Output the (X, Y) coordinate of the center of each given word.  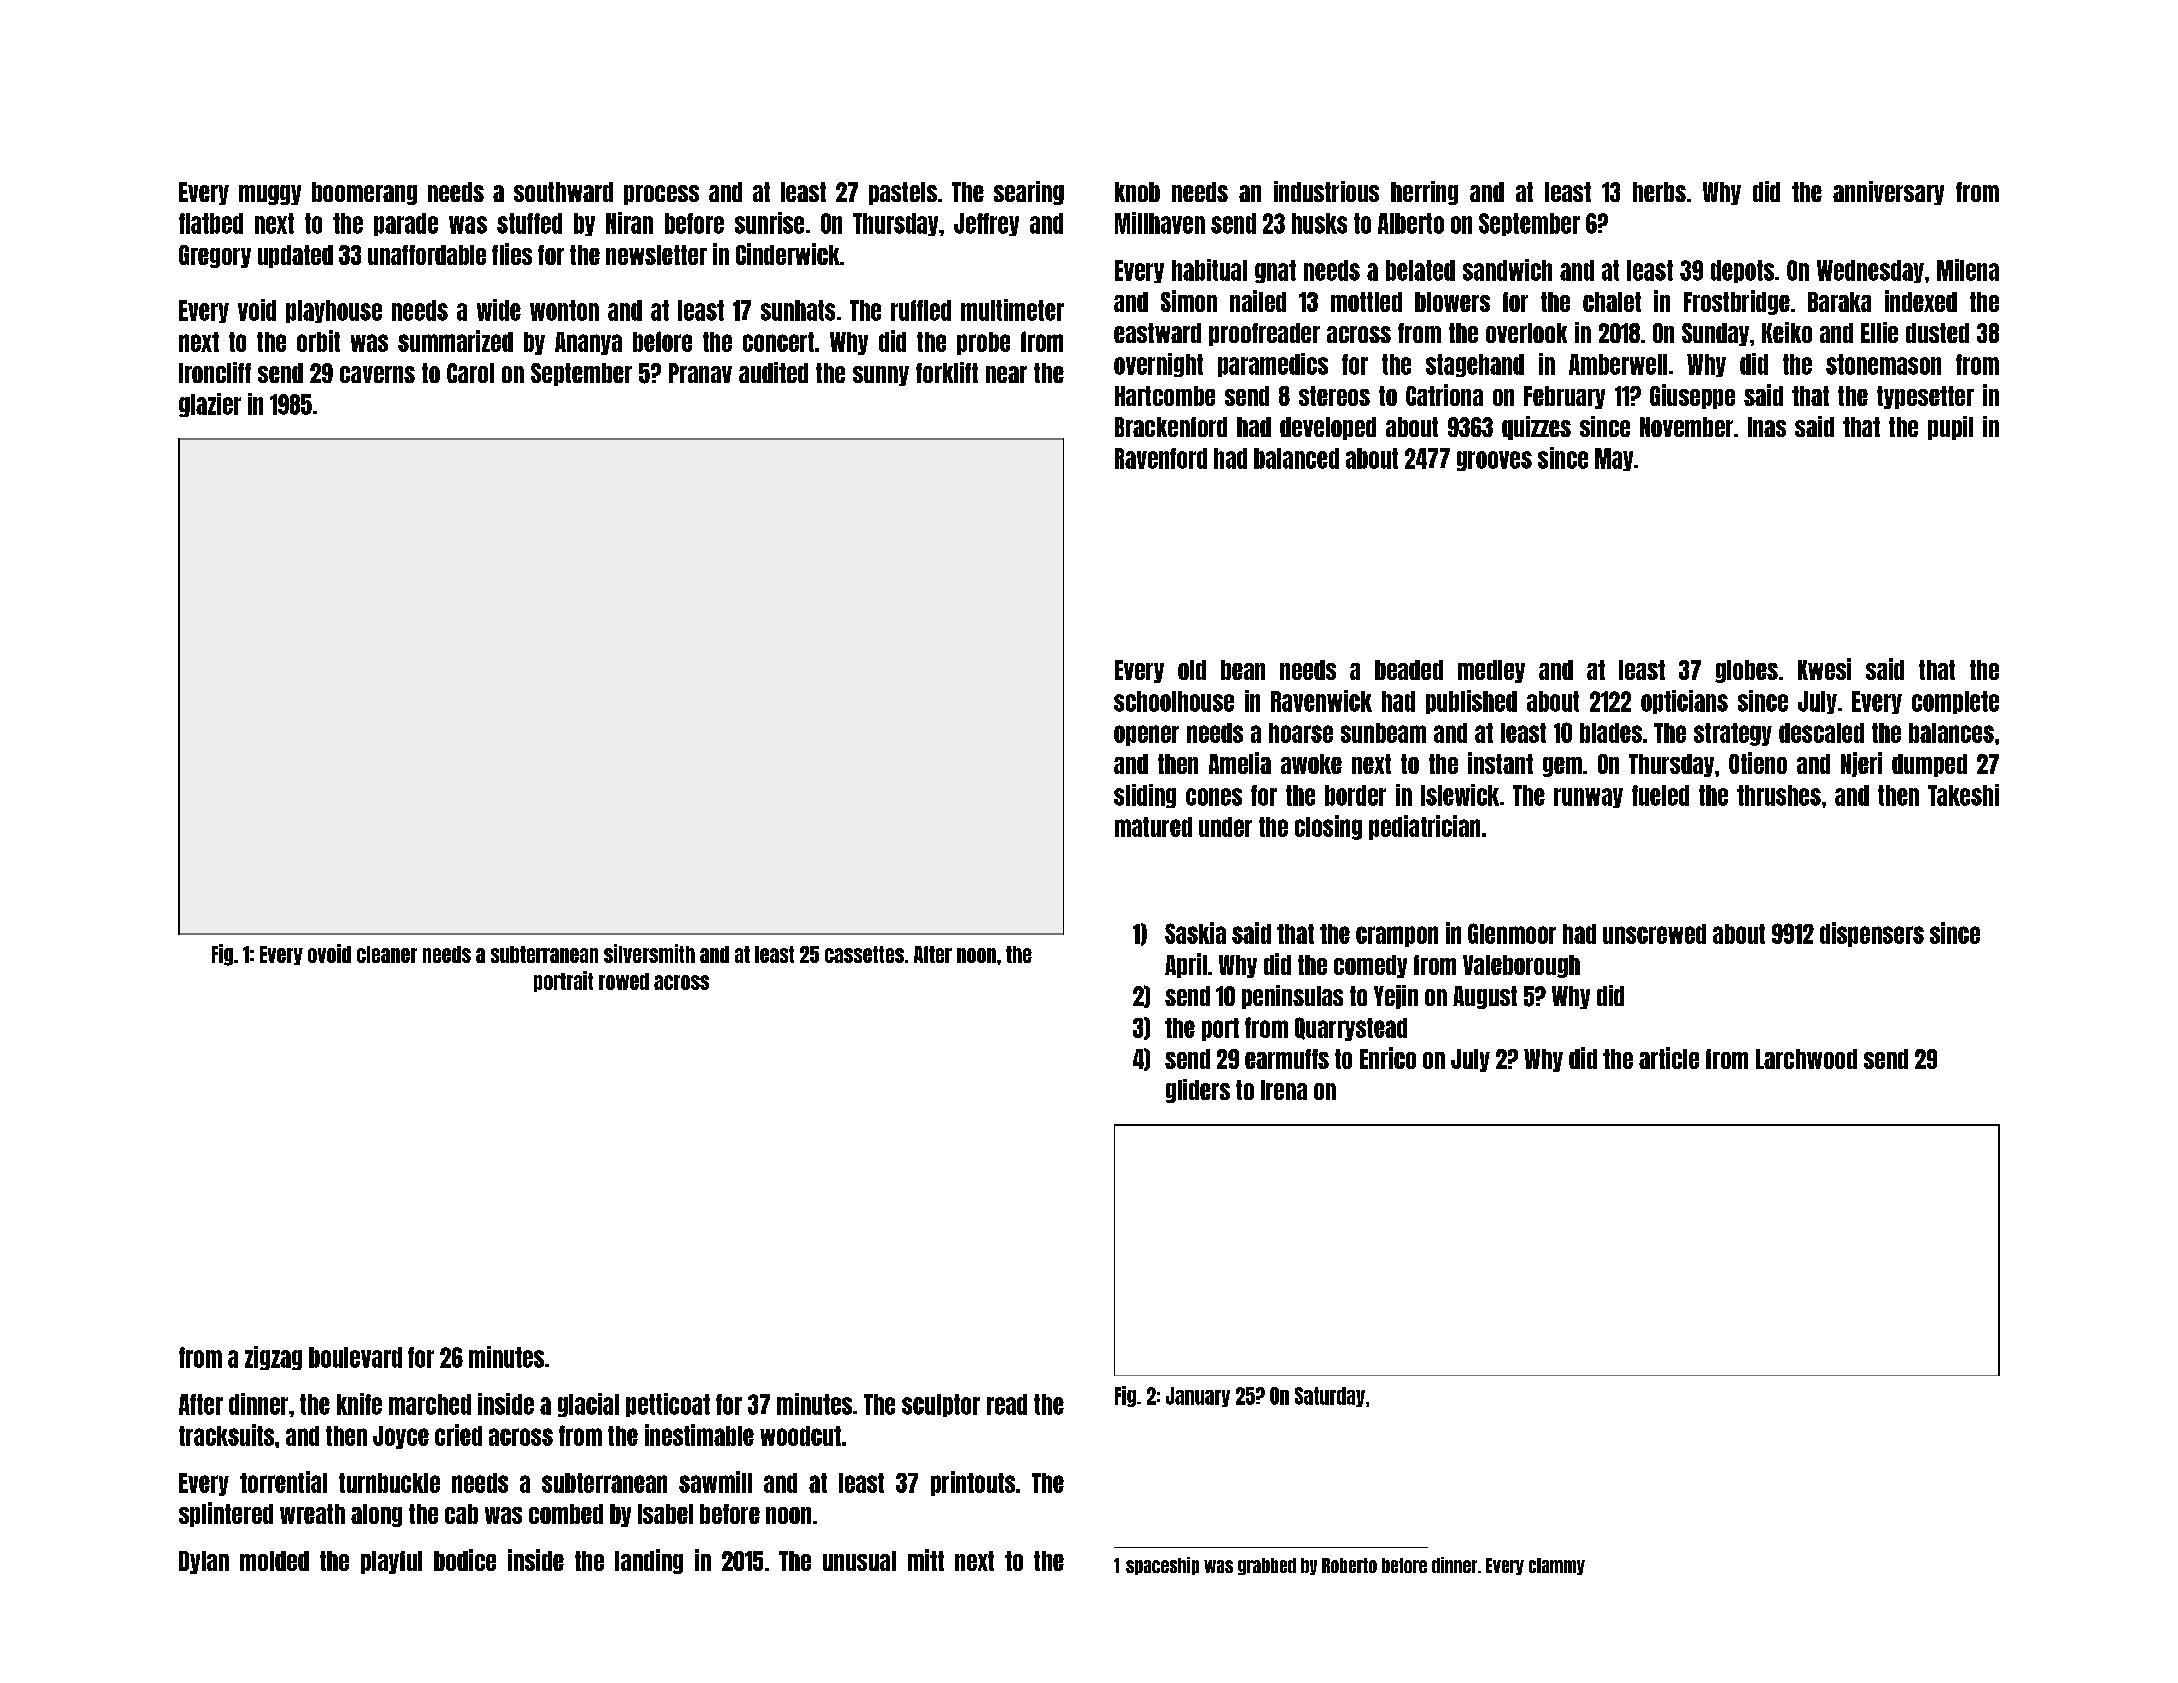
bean (1243, 670)
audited (773, 372)
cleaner (387, 954)
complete (1955, 702)
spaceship (1162, 1566)
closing (1328, 827)
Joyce (401, 1437)
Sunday (1715, 334)
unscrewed (1654, 934)
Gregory (215, 256)
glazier (210, 405)
